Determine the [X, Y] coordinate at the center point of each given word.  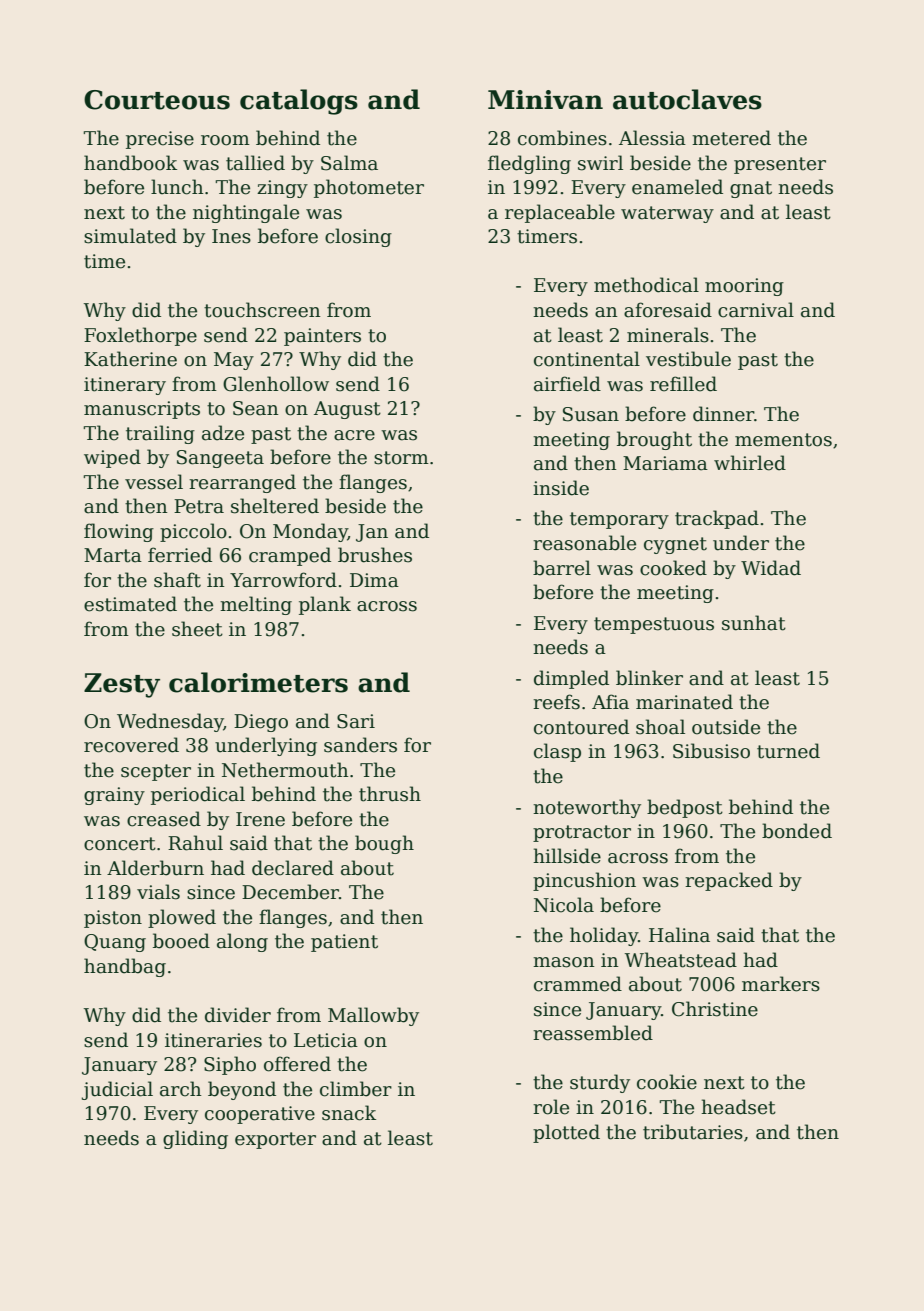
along [242, 942]
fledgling [529, 164]
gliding [195, 1139]
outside [726, 727]
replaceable [560, 213]
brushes [375, 555]
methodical [646, 285]
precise [160, 140]
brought [654, 440]
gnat [751, 189]
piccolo [193, 532]
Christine [715, 1009]
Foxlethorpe [140, 336]
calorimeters [258, 682]
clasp [557, 752]
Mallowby [373, 1016]
